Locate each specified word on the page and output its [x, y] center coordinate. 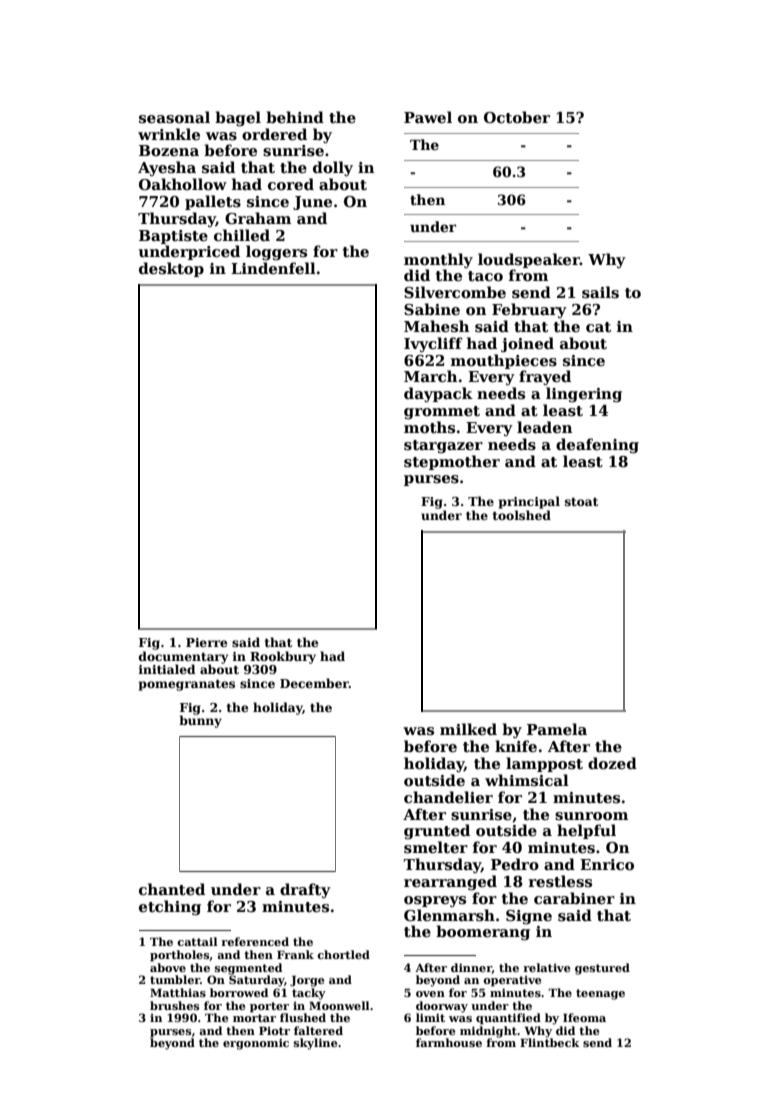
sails [600, 292]
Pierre [207, 642]
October [517, 117]
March [430, 376]
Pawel [428, 117]
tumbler [175, 979]
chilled [242, 235]
